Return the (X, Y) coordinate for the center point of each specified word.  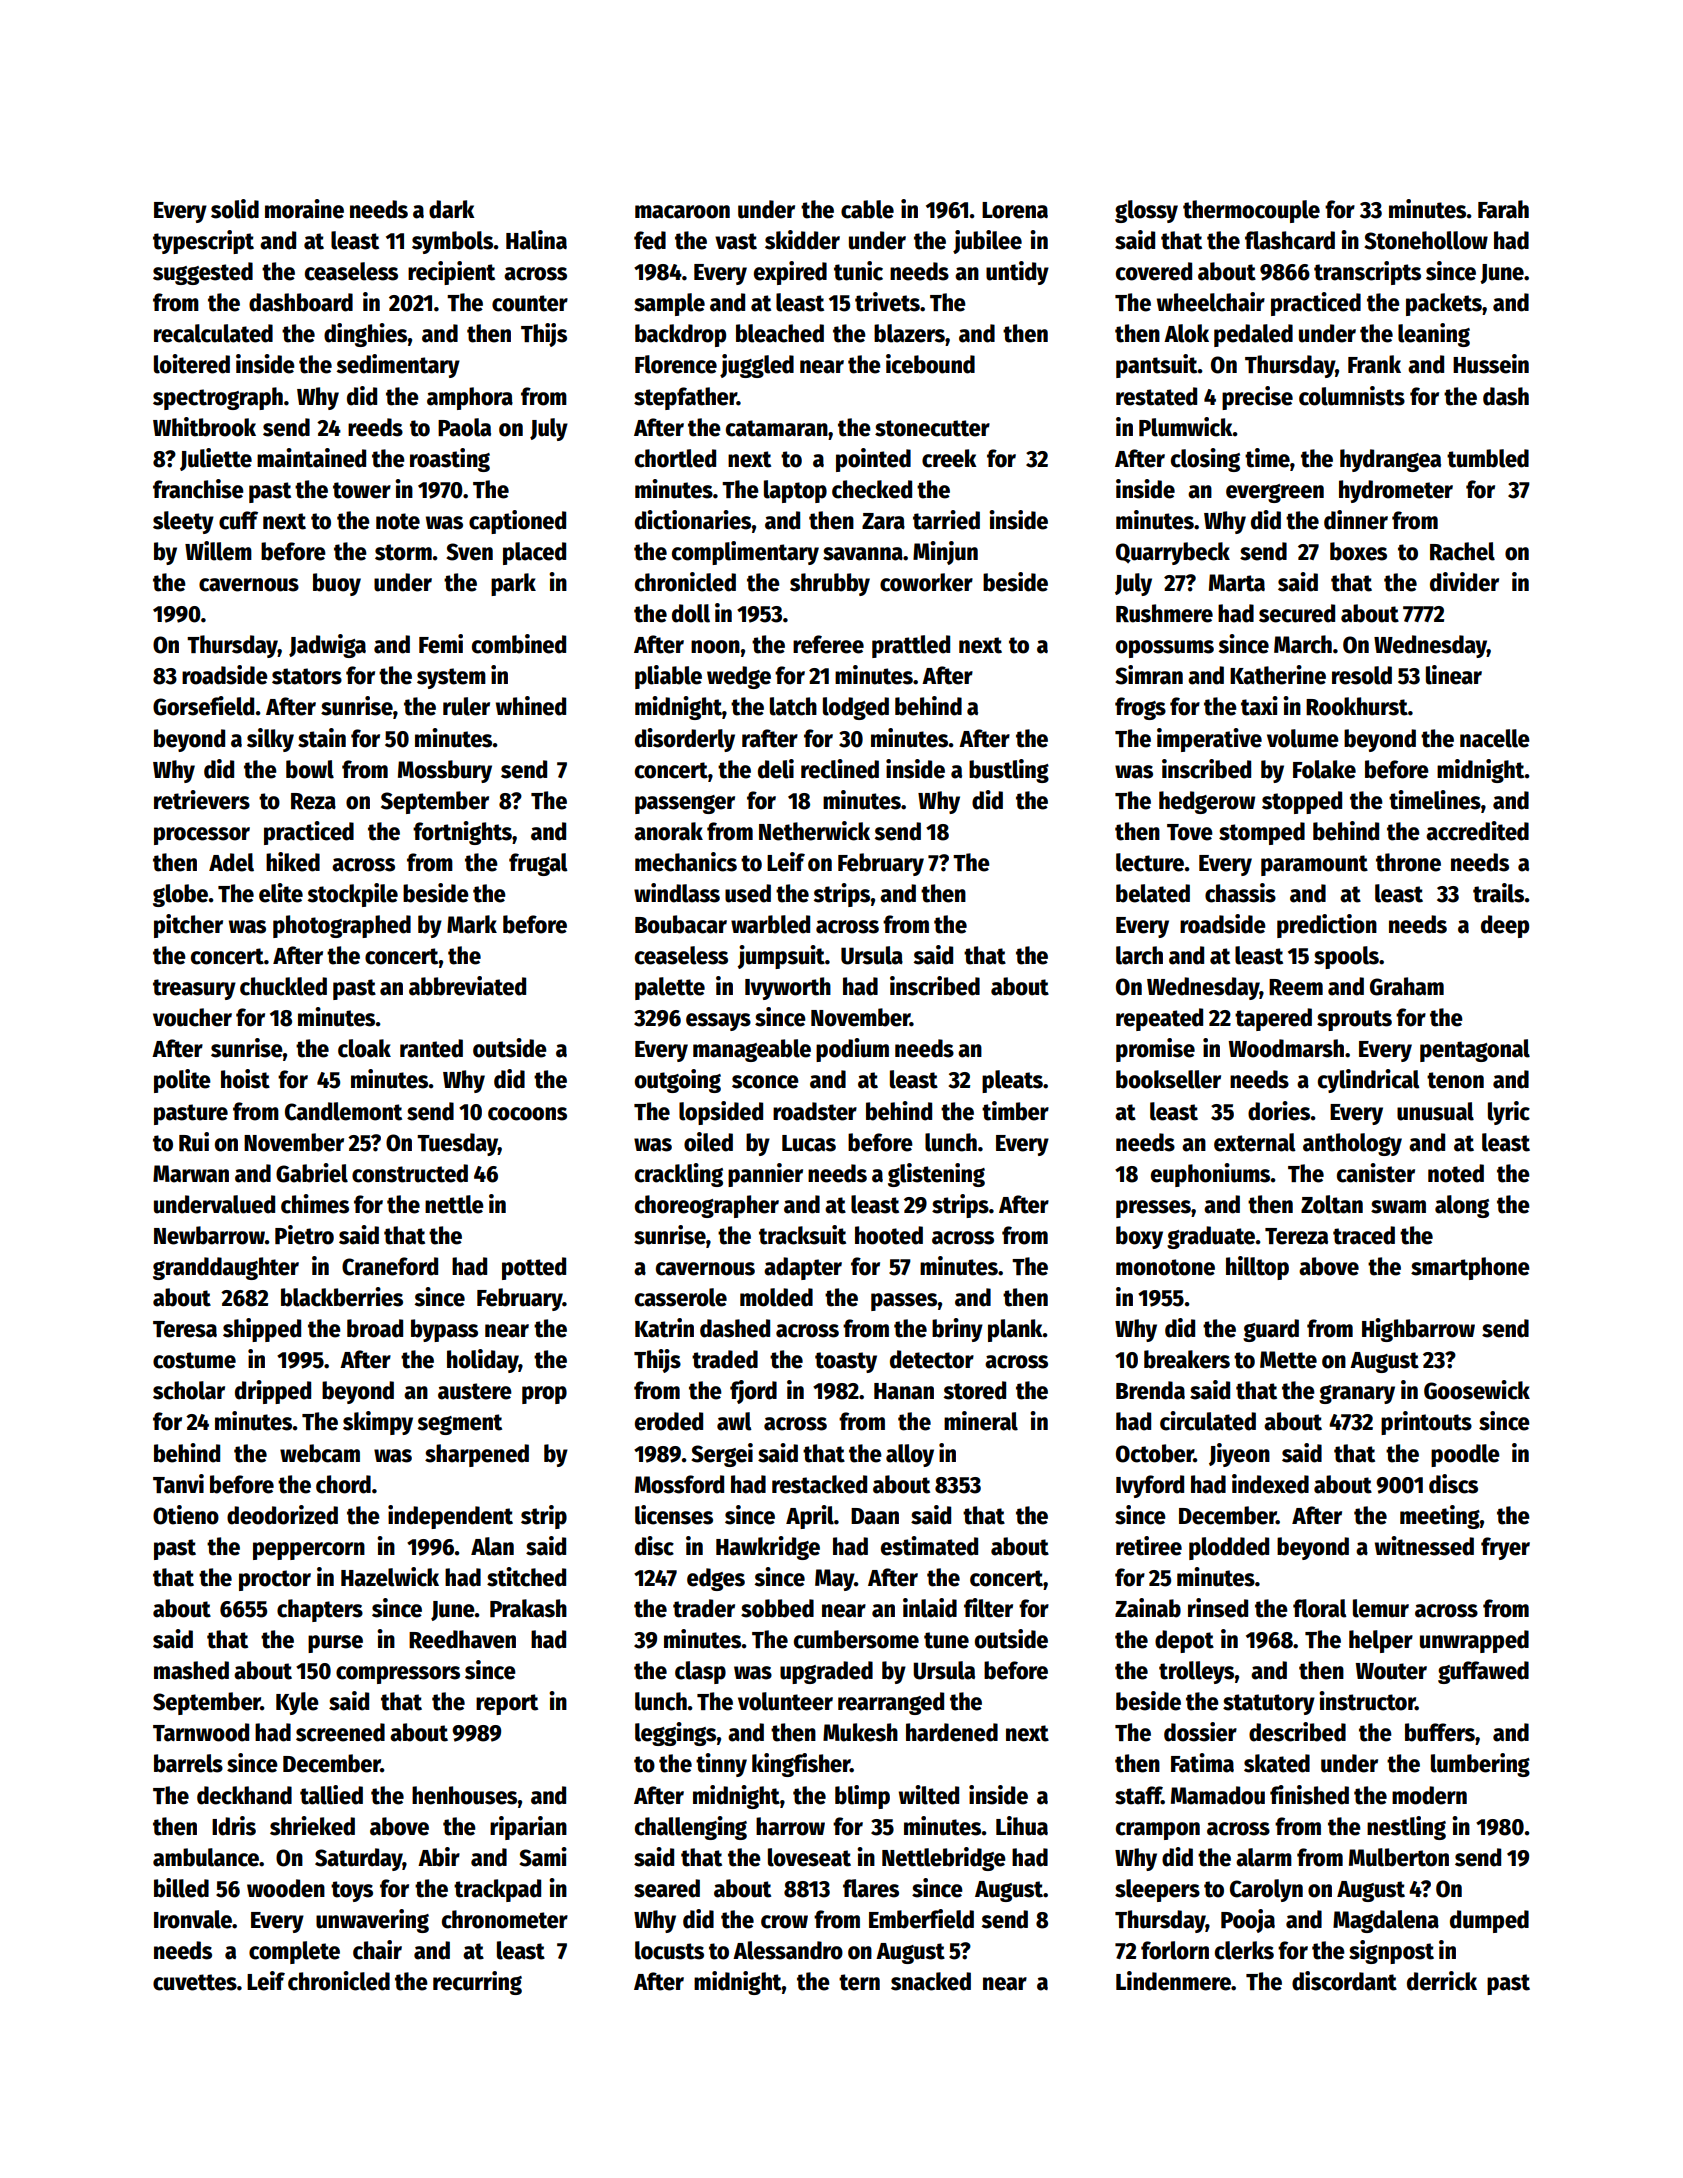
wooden (286, 1888)
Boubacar (681, 924)
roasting (450, 460)
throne (1408, 862)
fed (650, 240)
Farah (1503, 209)
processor (202, 836)
